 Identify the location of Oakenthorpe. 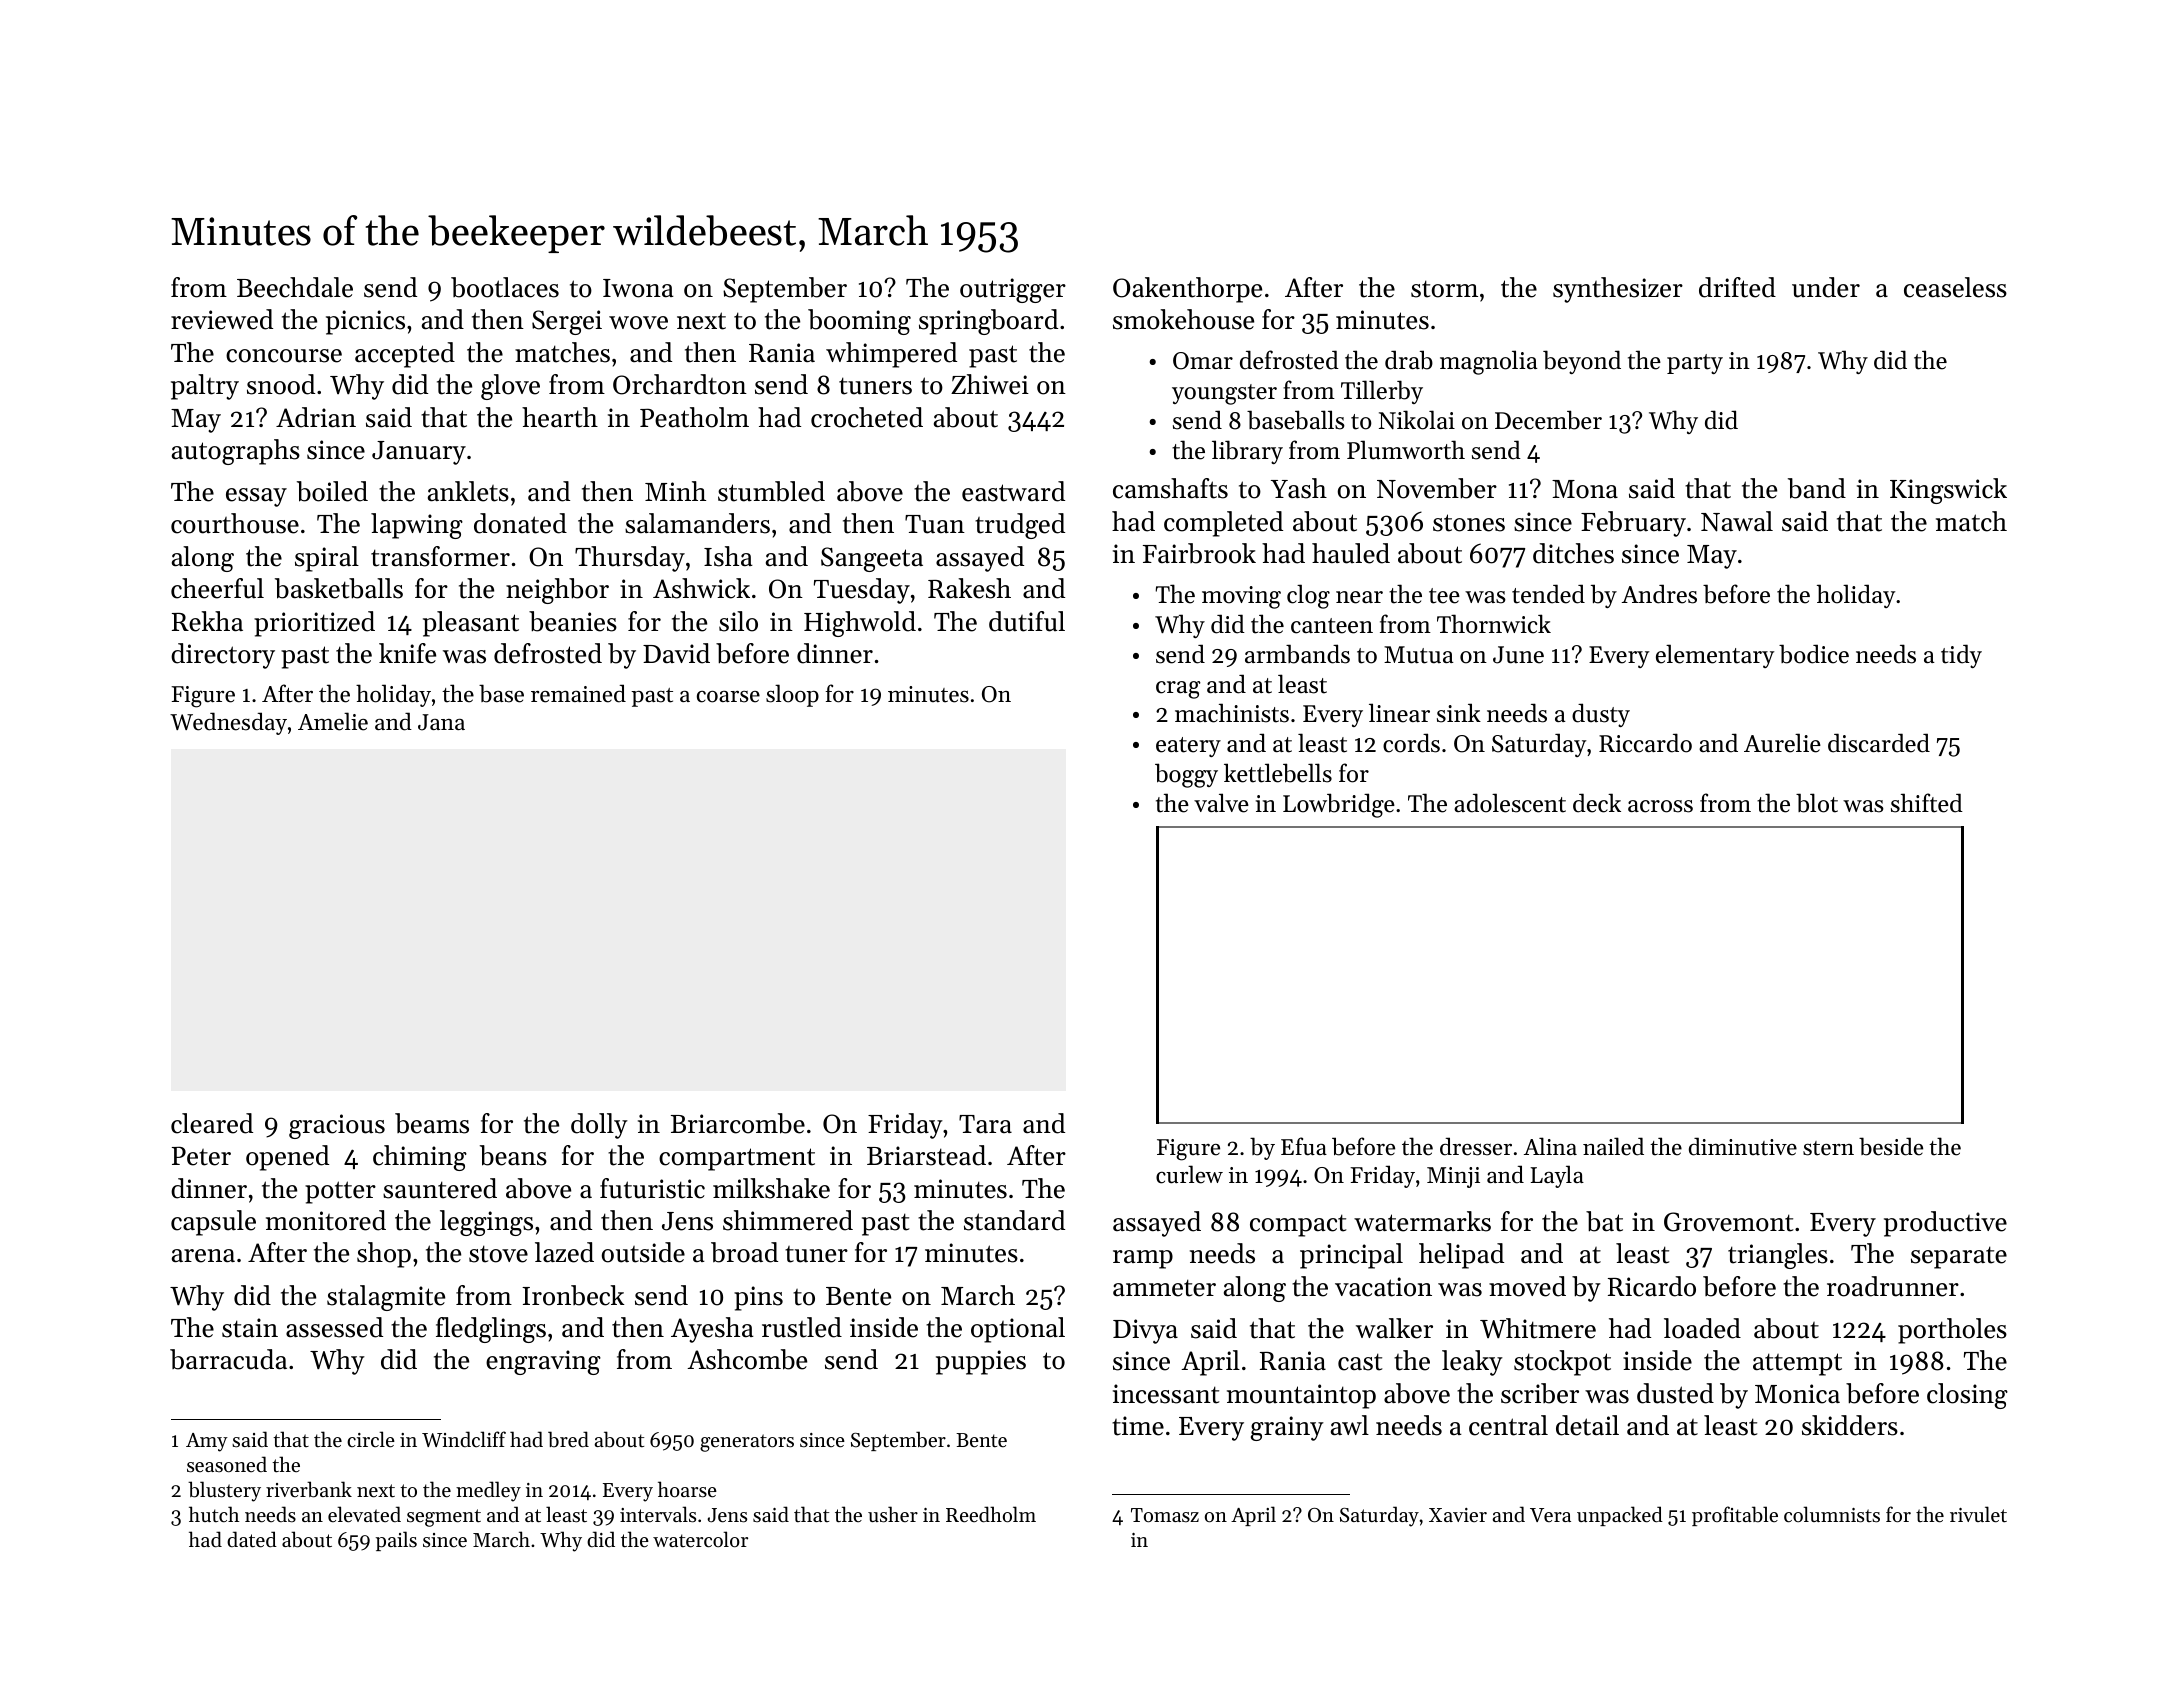
(1187, 290).
